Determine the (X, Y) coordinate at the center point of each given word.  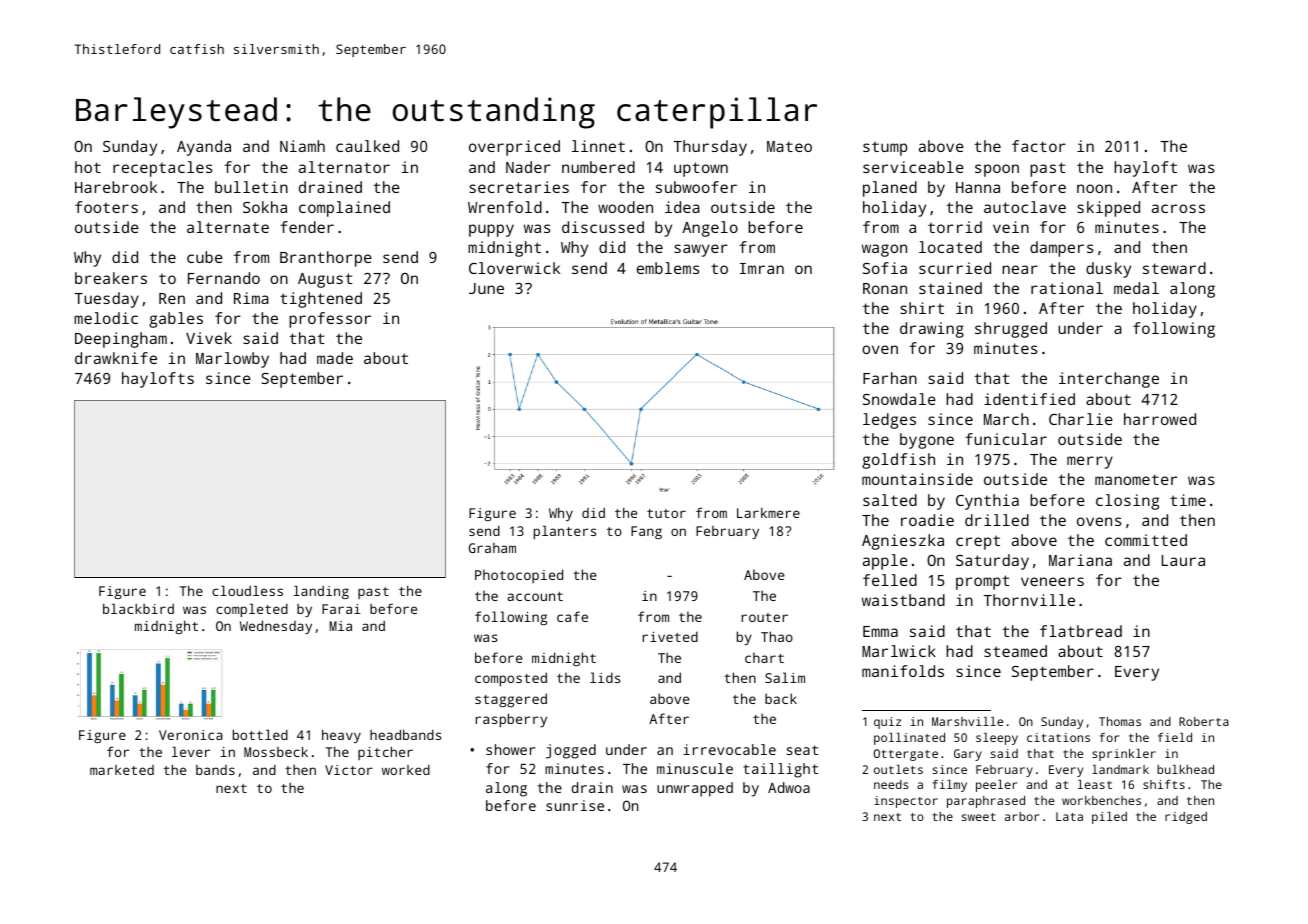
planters (565, 532)
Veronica (191, 735)
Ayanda (204, 148)
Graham (492, 548)
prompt (982, 582)
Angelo (710, 229)
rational (1067, 288)
